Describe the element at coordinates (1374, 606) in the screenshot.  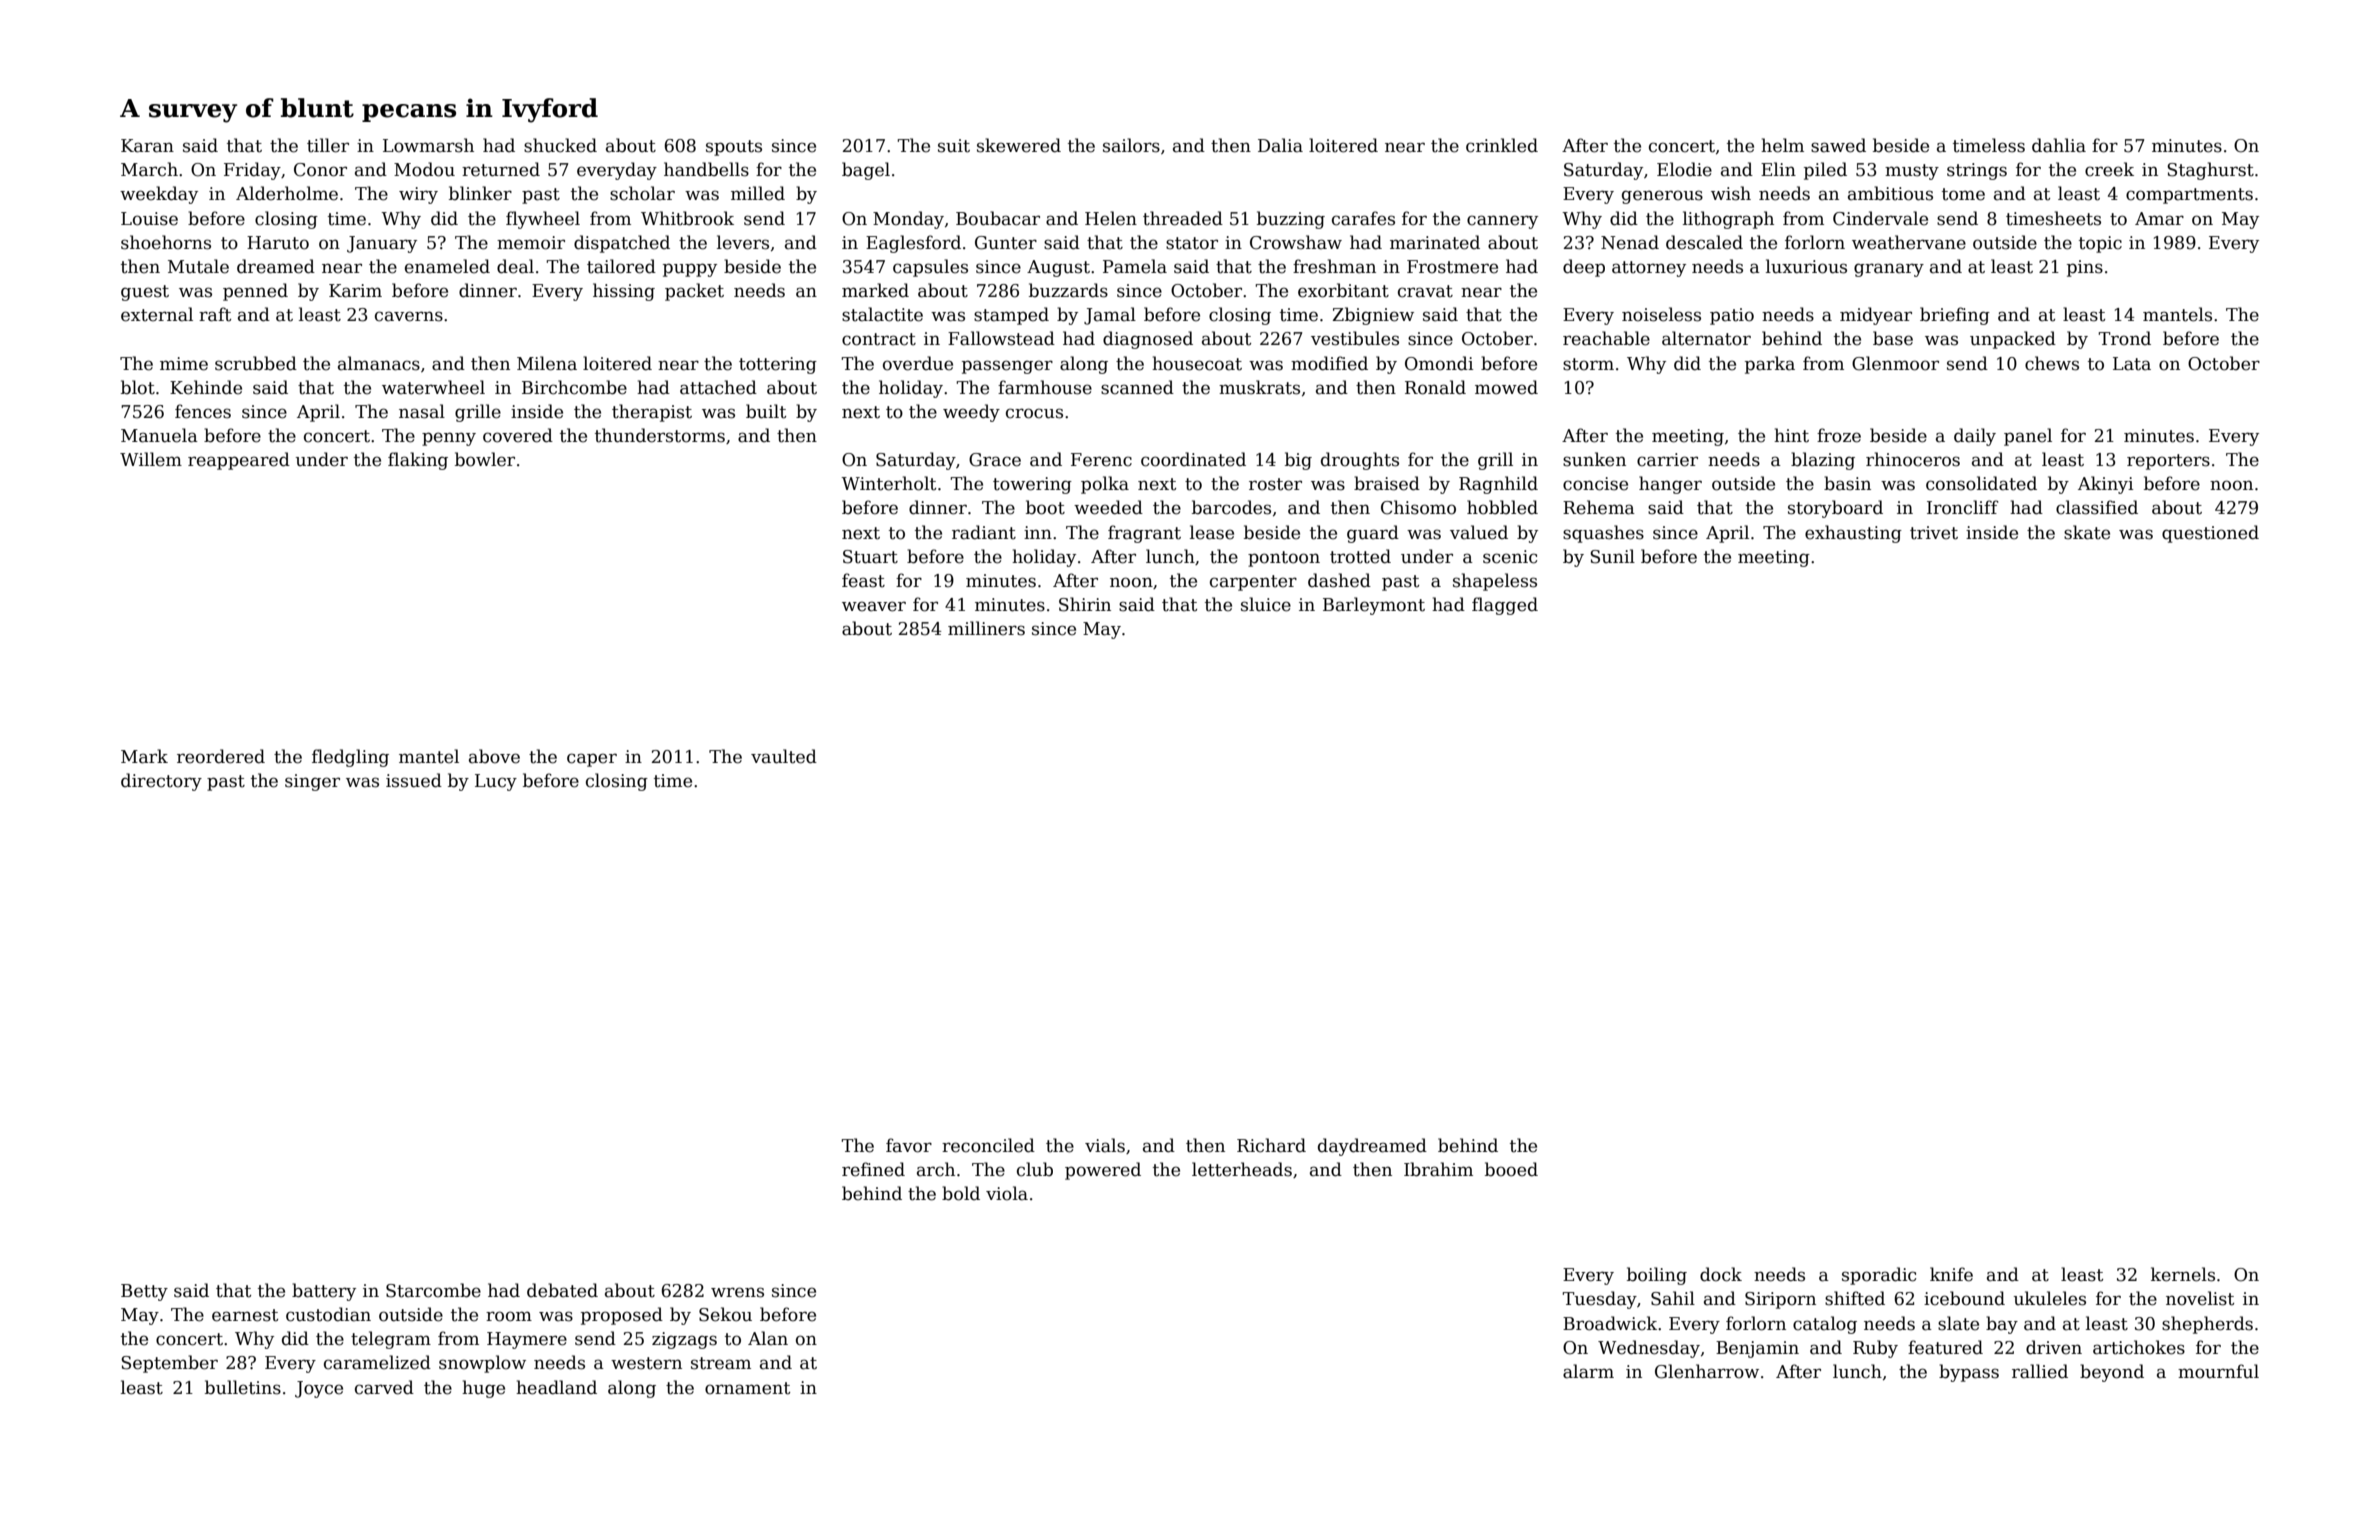
I see `Barleymont` at that location.
